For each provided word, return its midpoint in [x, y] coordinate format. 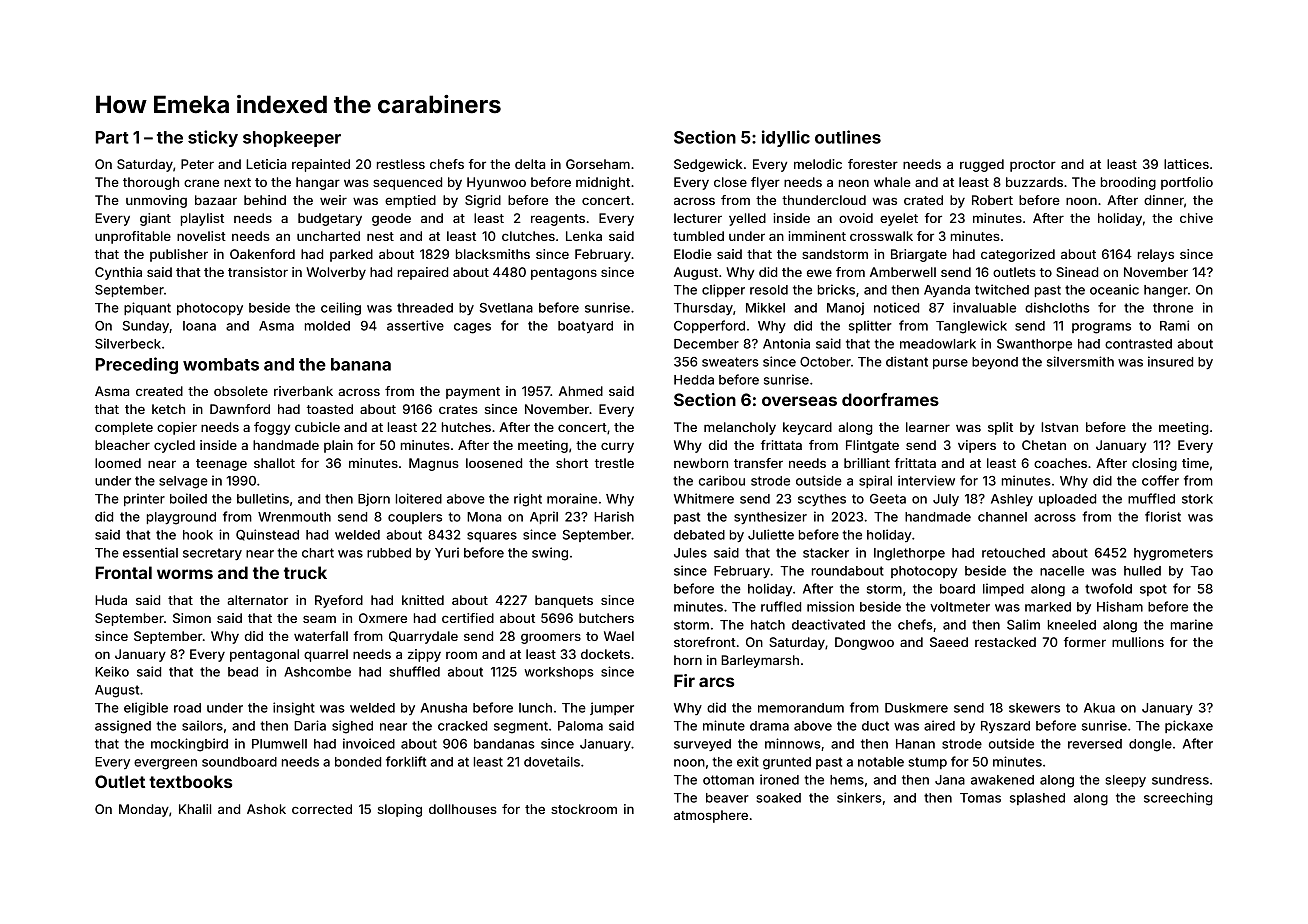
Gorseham [598, 164]
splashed [1037, 799]
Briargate [919, 255]
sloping [400, 810]
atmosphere [711, 816]
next [237, 182]
